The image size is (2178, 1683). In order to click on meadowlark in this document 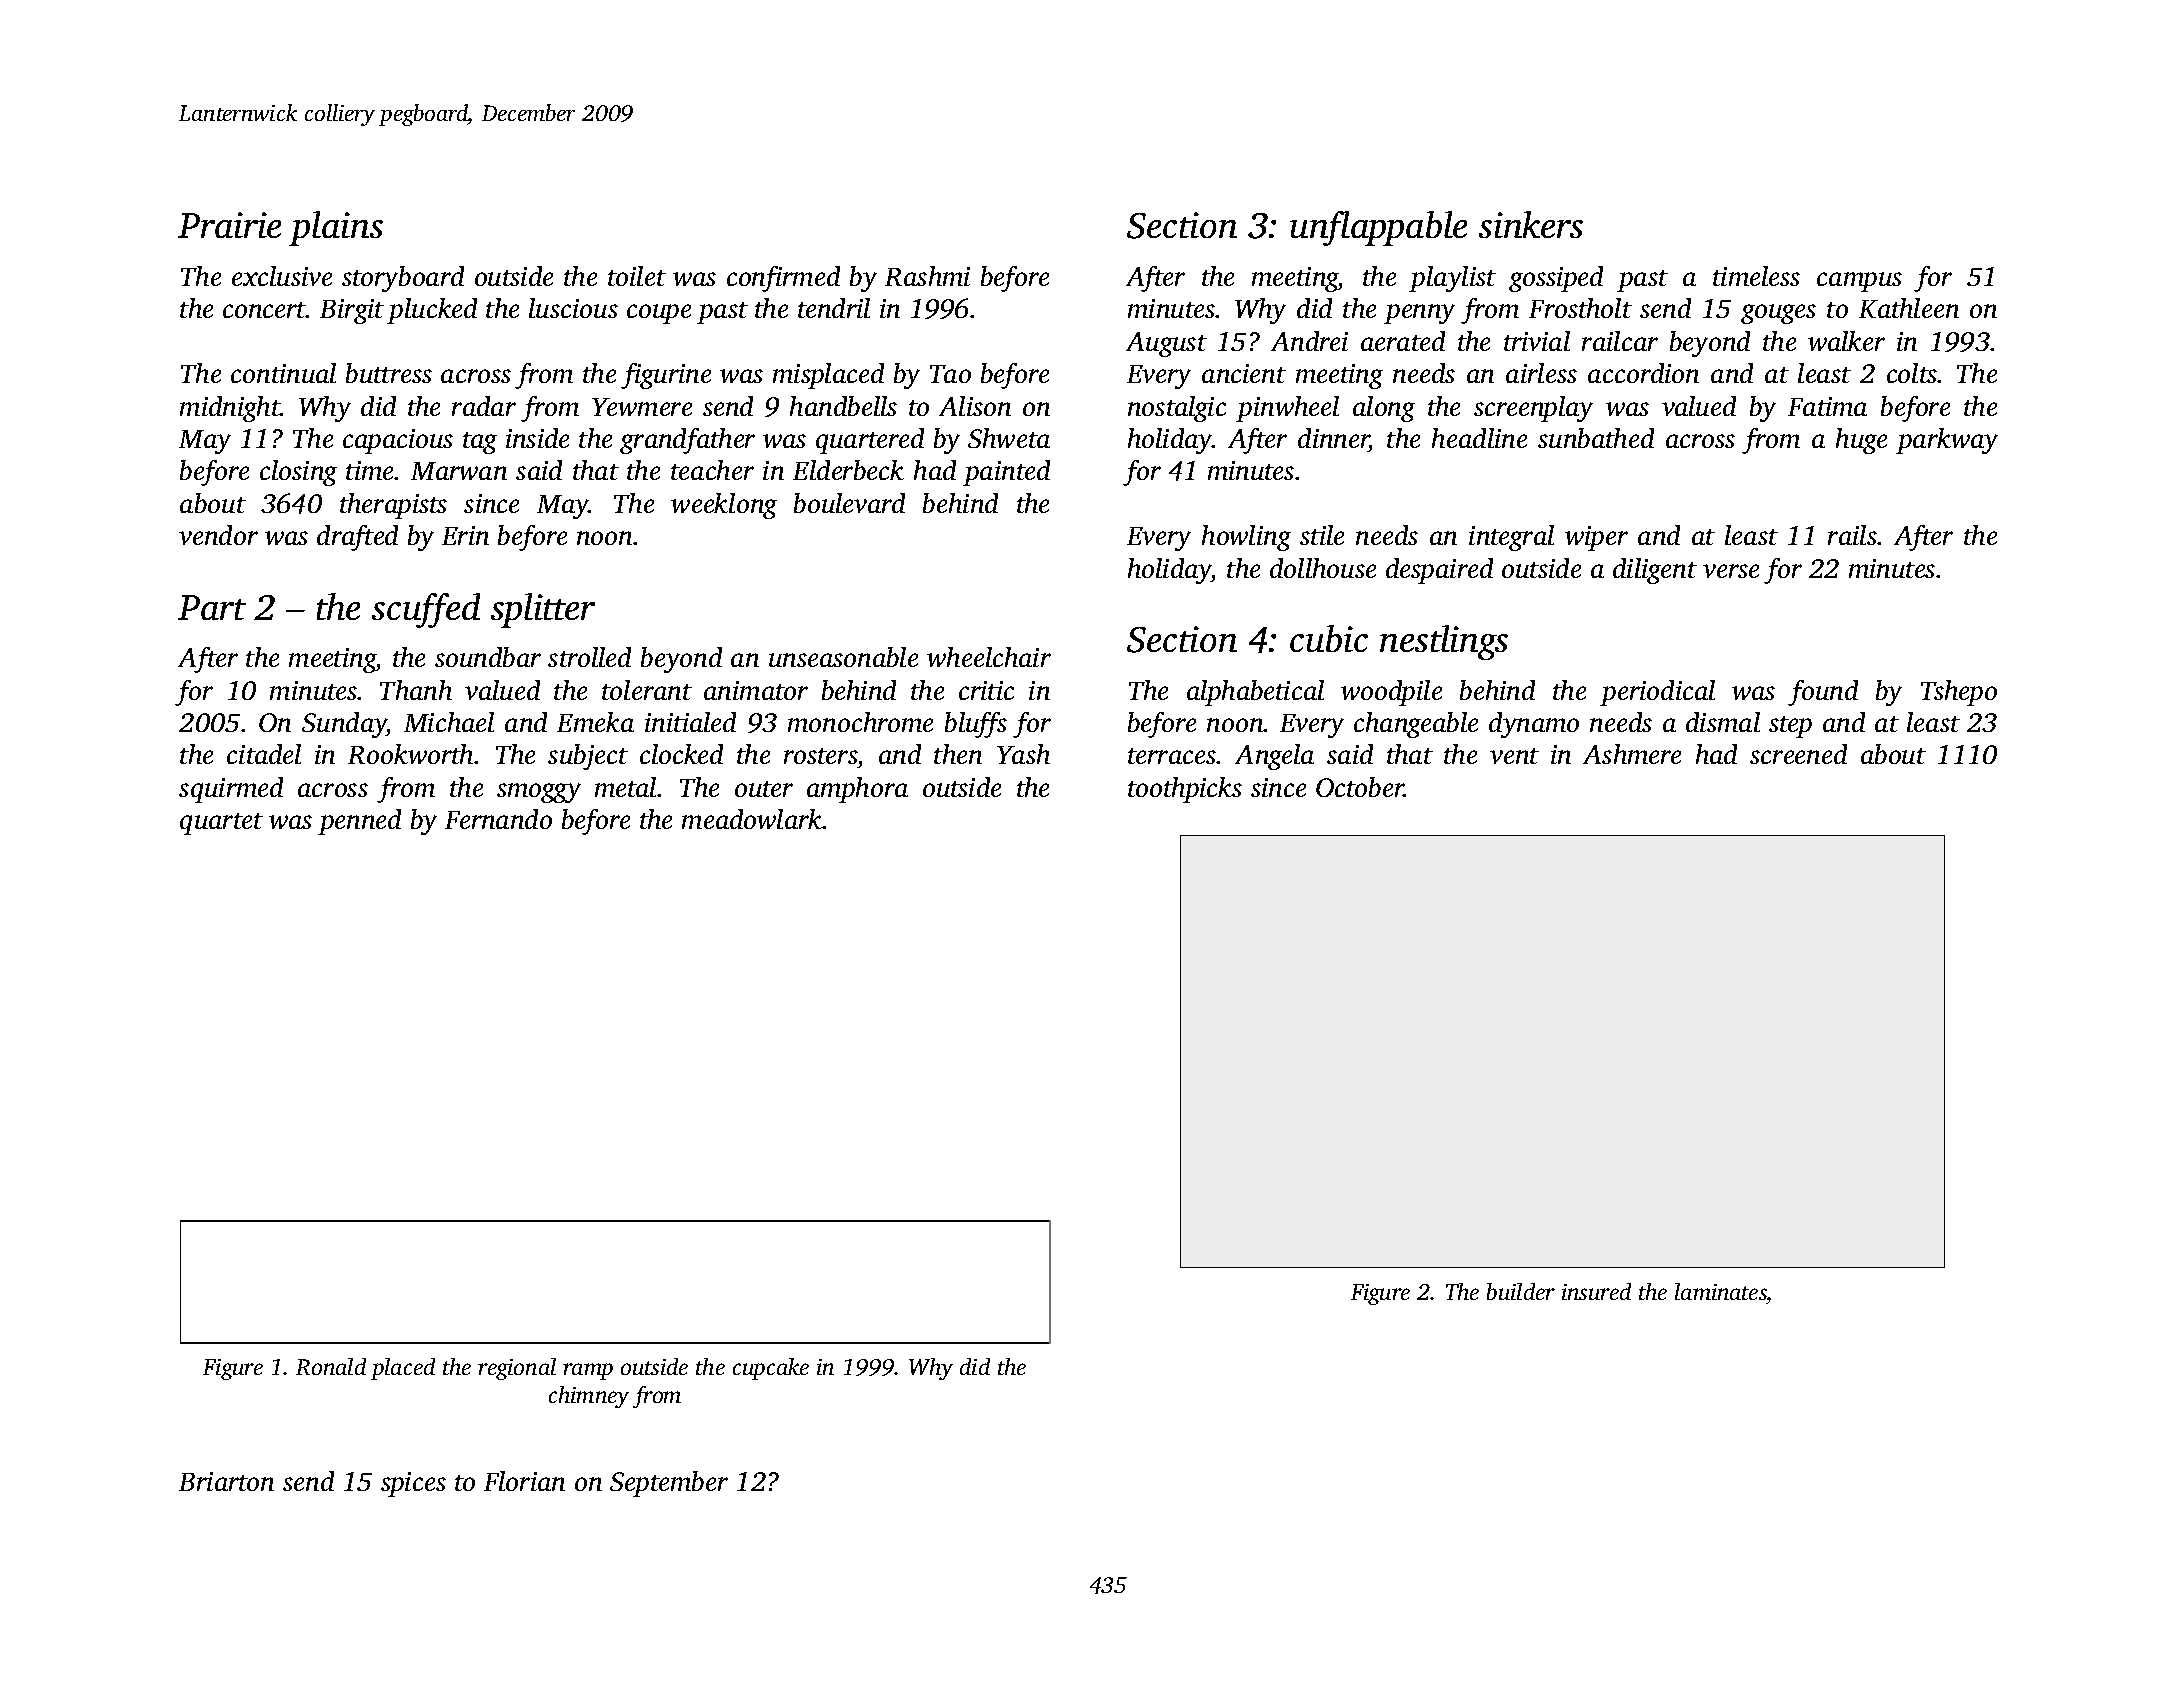, I will do `click(752, 819)`.
